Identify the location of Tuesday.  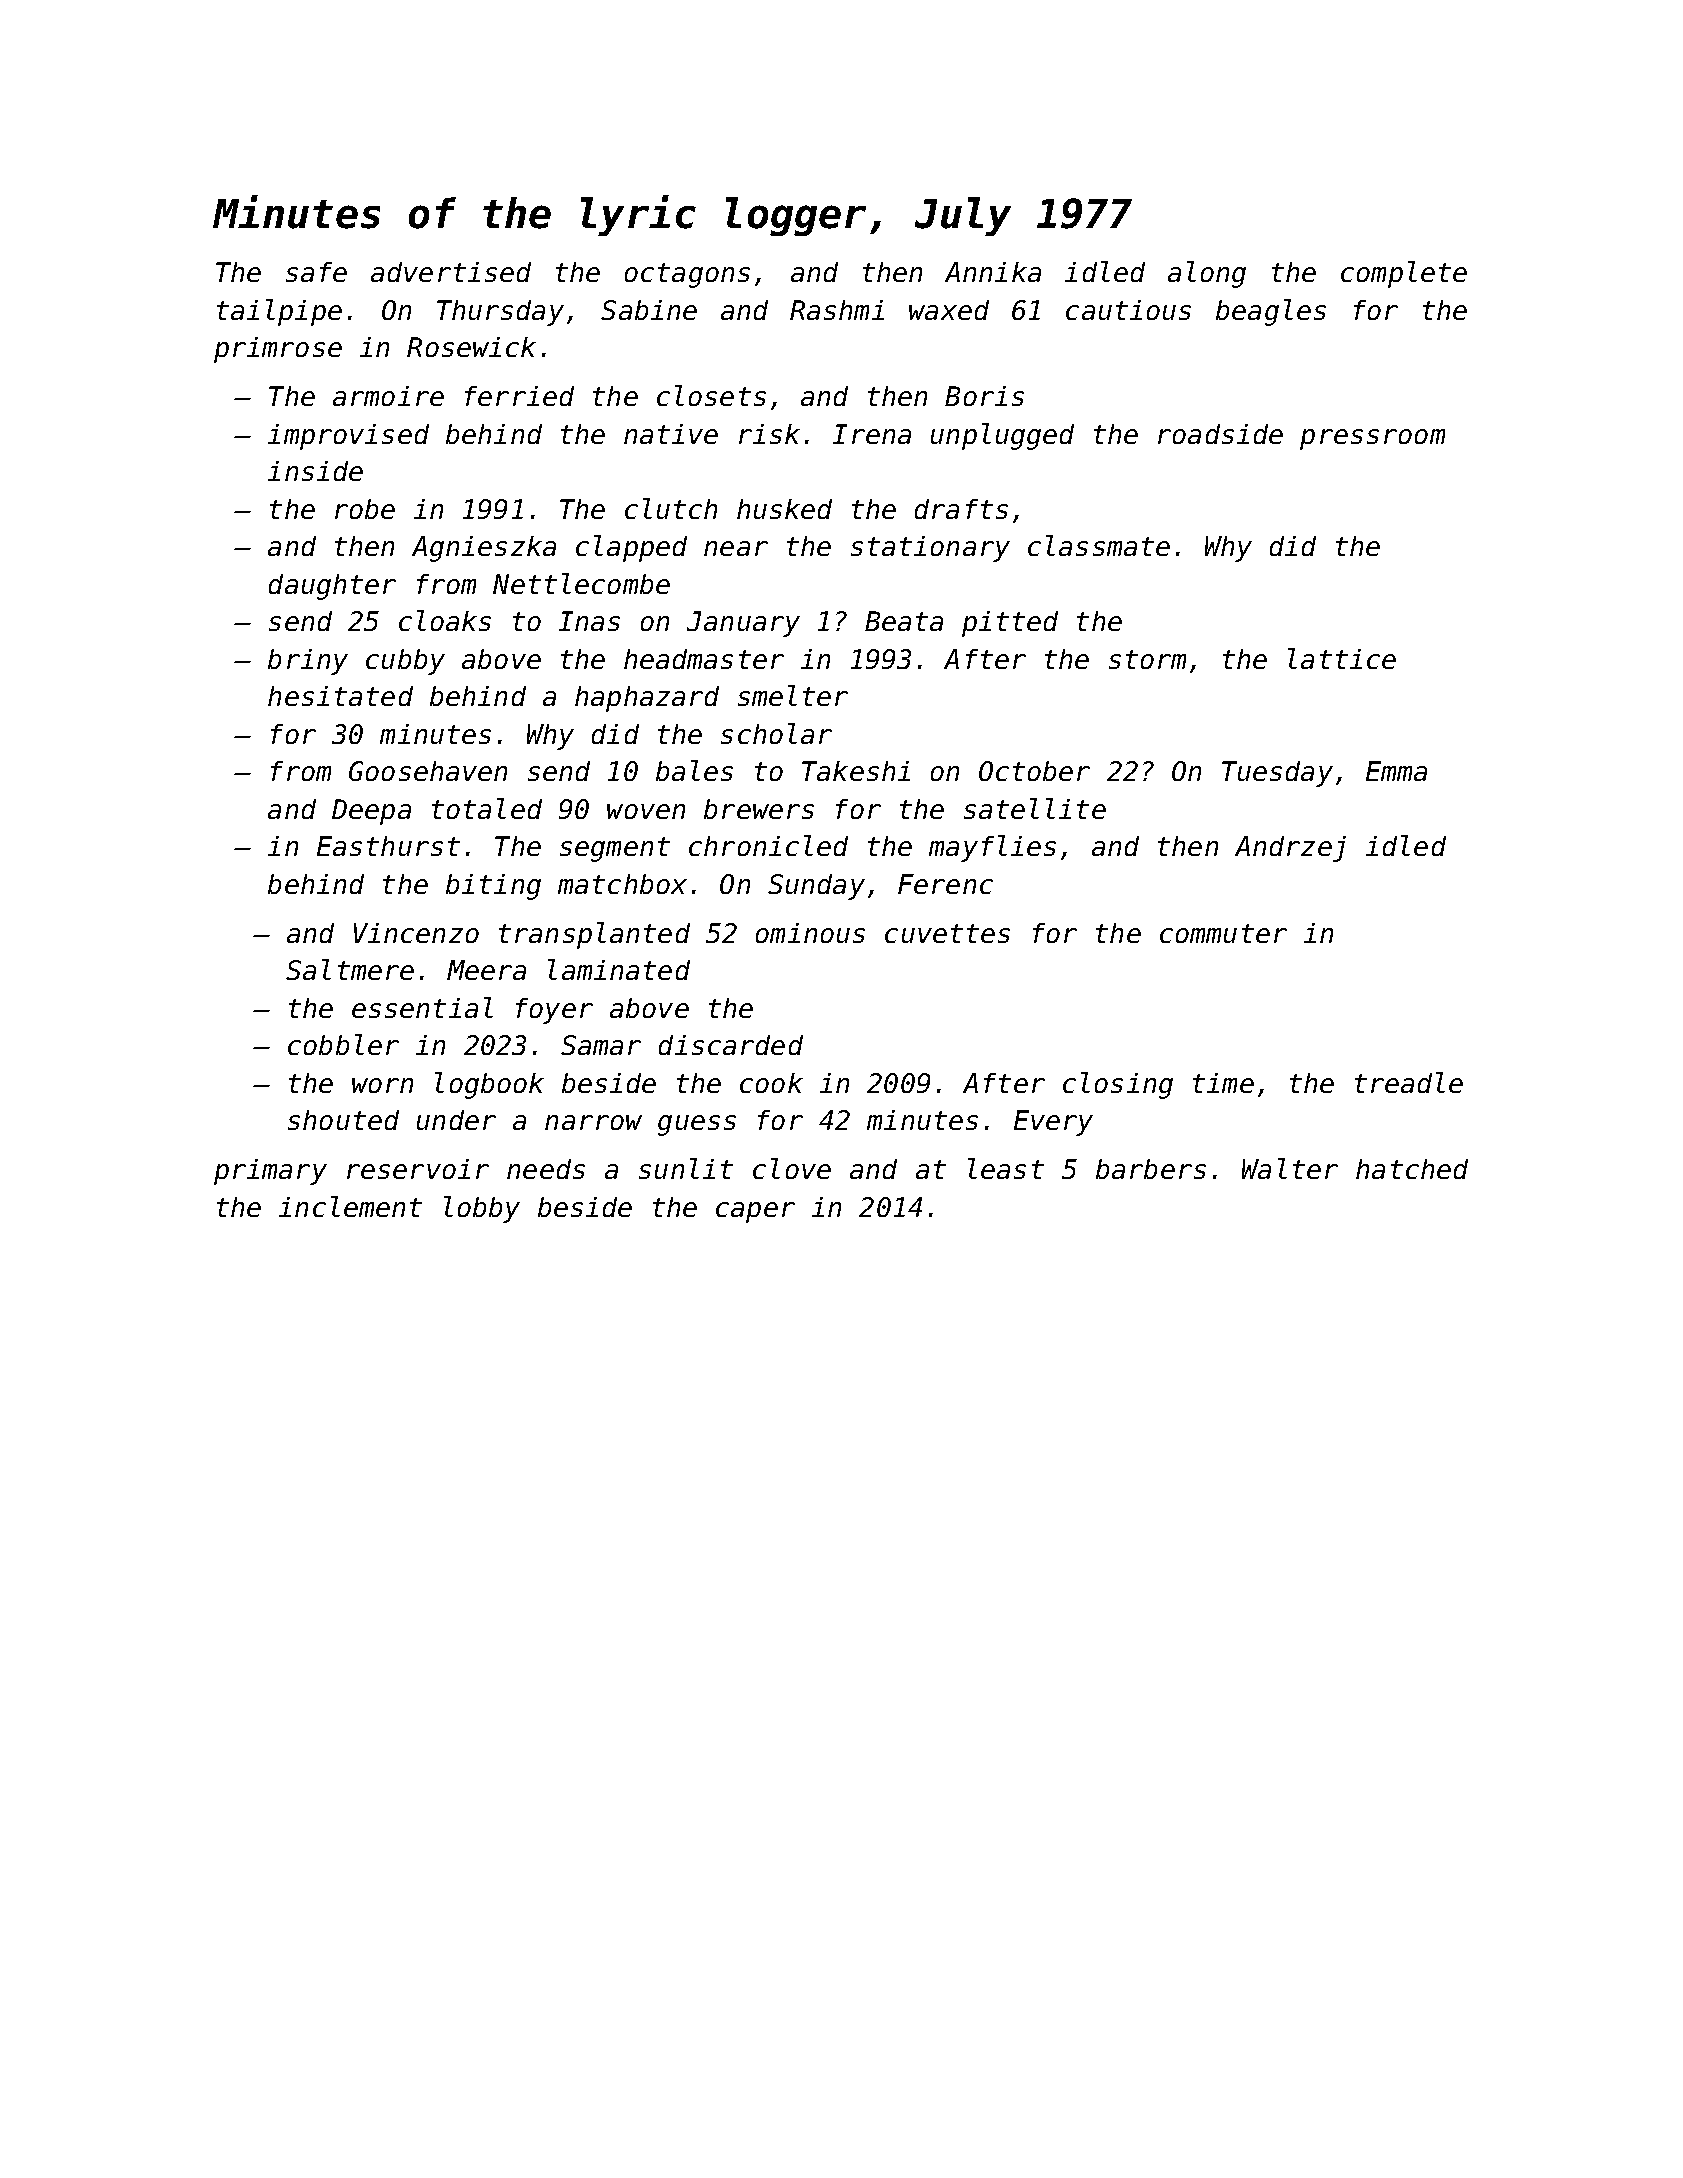
(1277, 774).
